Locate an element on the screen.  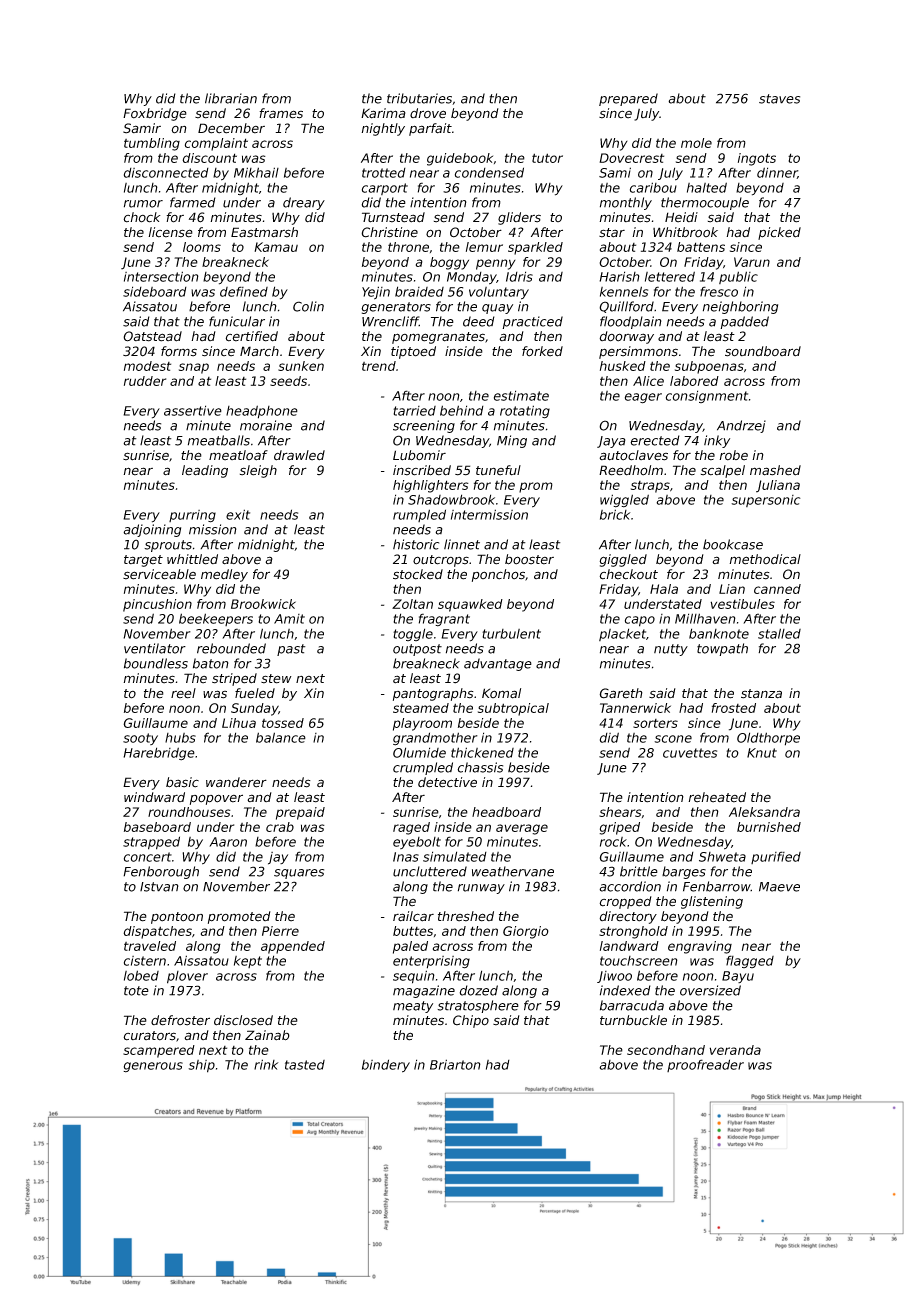
Yejin is located at coordinates (376, 293).
